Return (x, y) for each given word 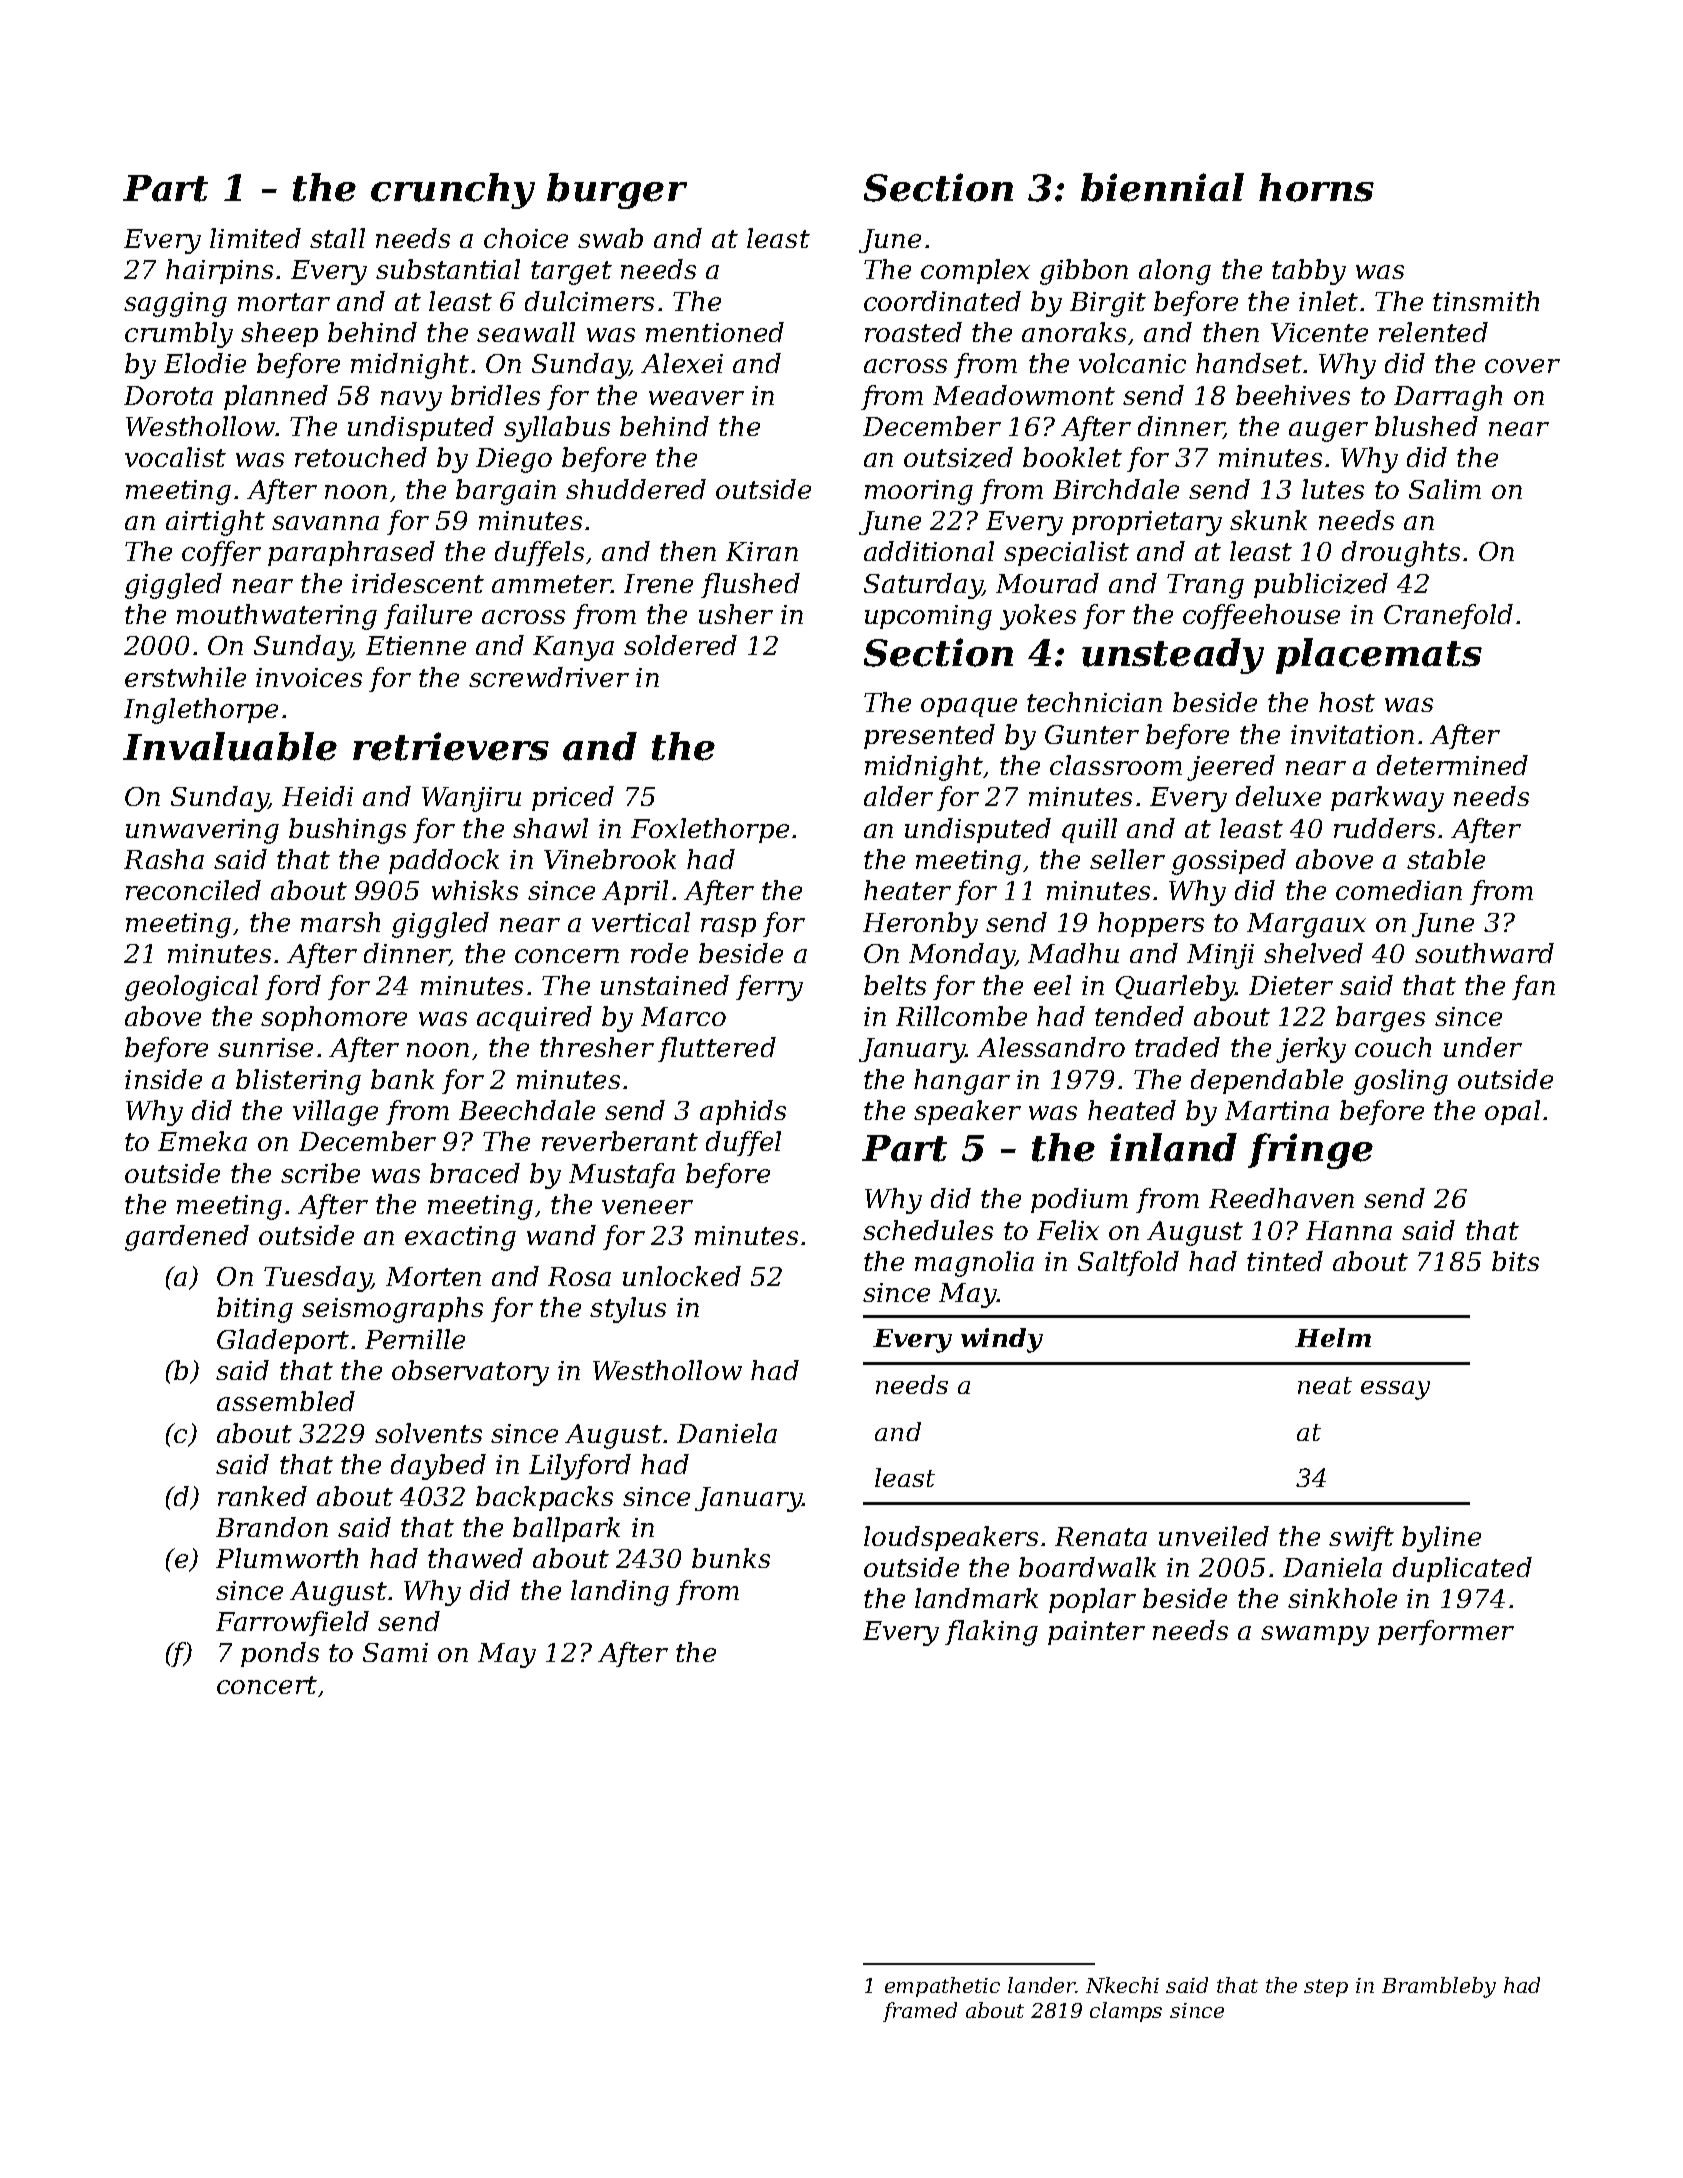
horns (1316, 187)
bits (1515, 1261)
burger (617, 191)
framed (920, 2012)
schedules (928, 1230)
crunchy (453, 191)
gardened (187, 1238)
